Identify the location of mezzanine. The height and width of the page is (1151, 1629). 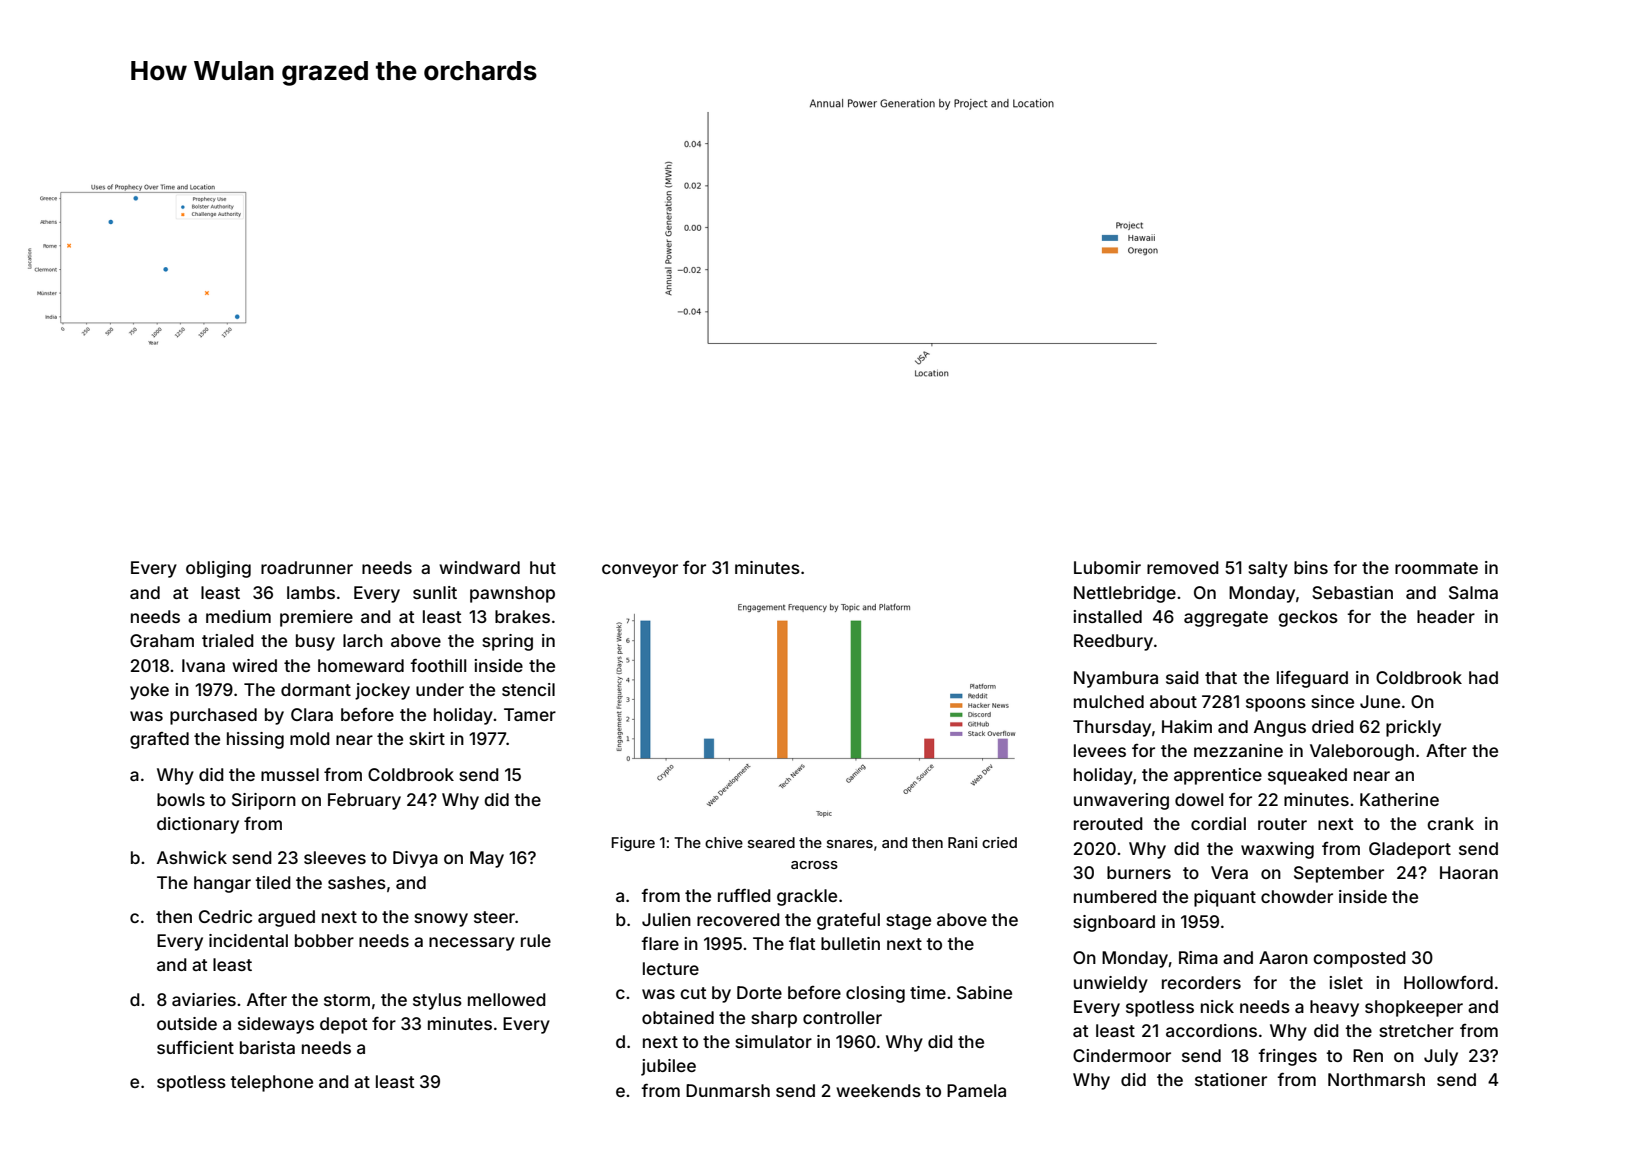
(1238, 750).
